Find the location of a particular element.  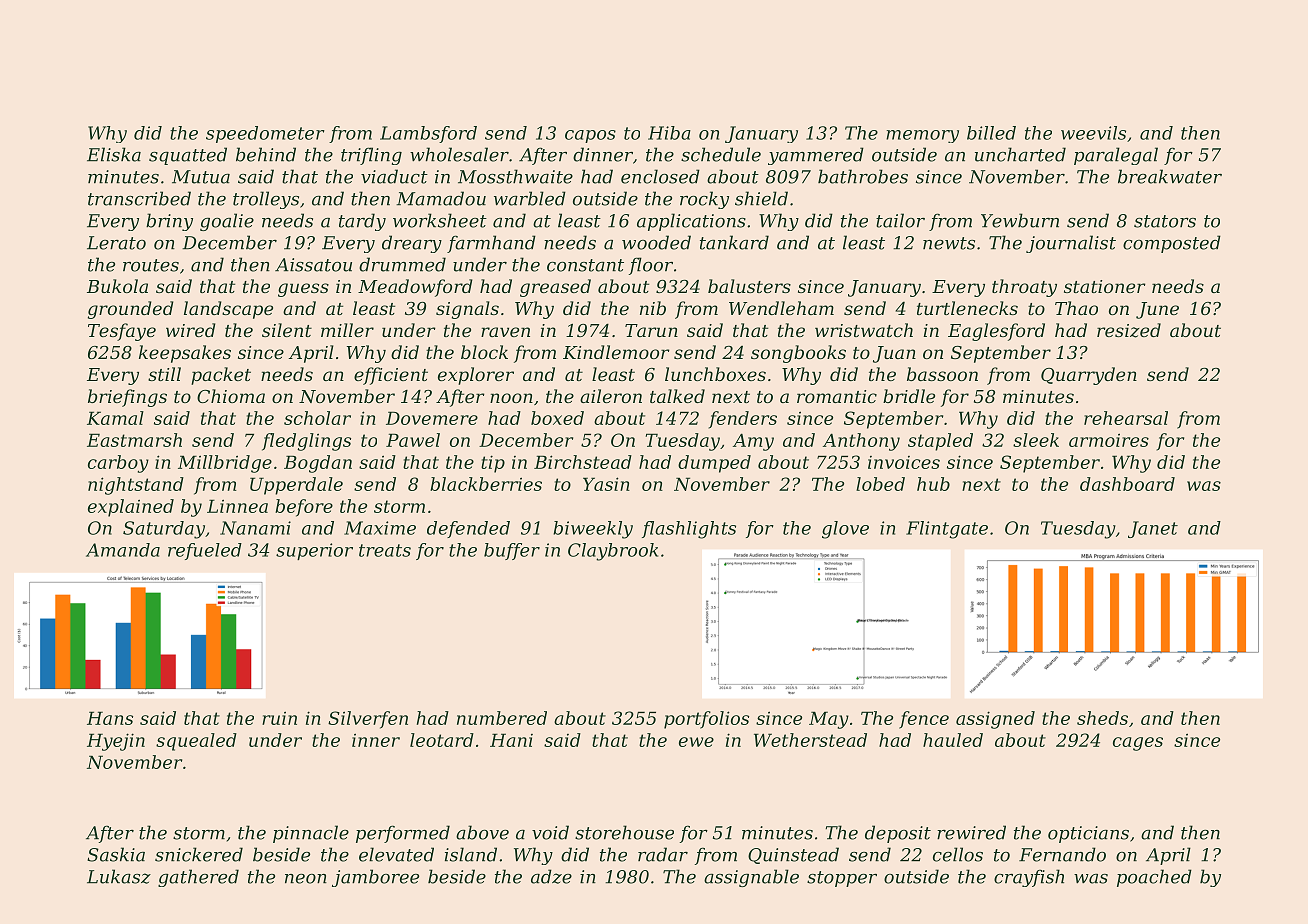

speedometer is located at coordinates (265, 134).
